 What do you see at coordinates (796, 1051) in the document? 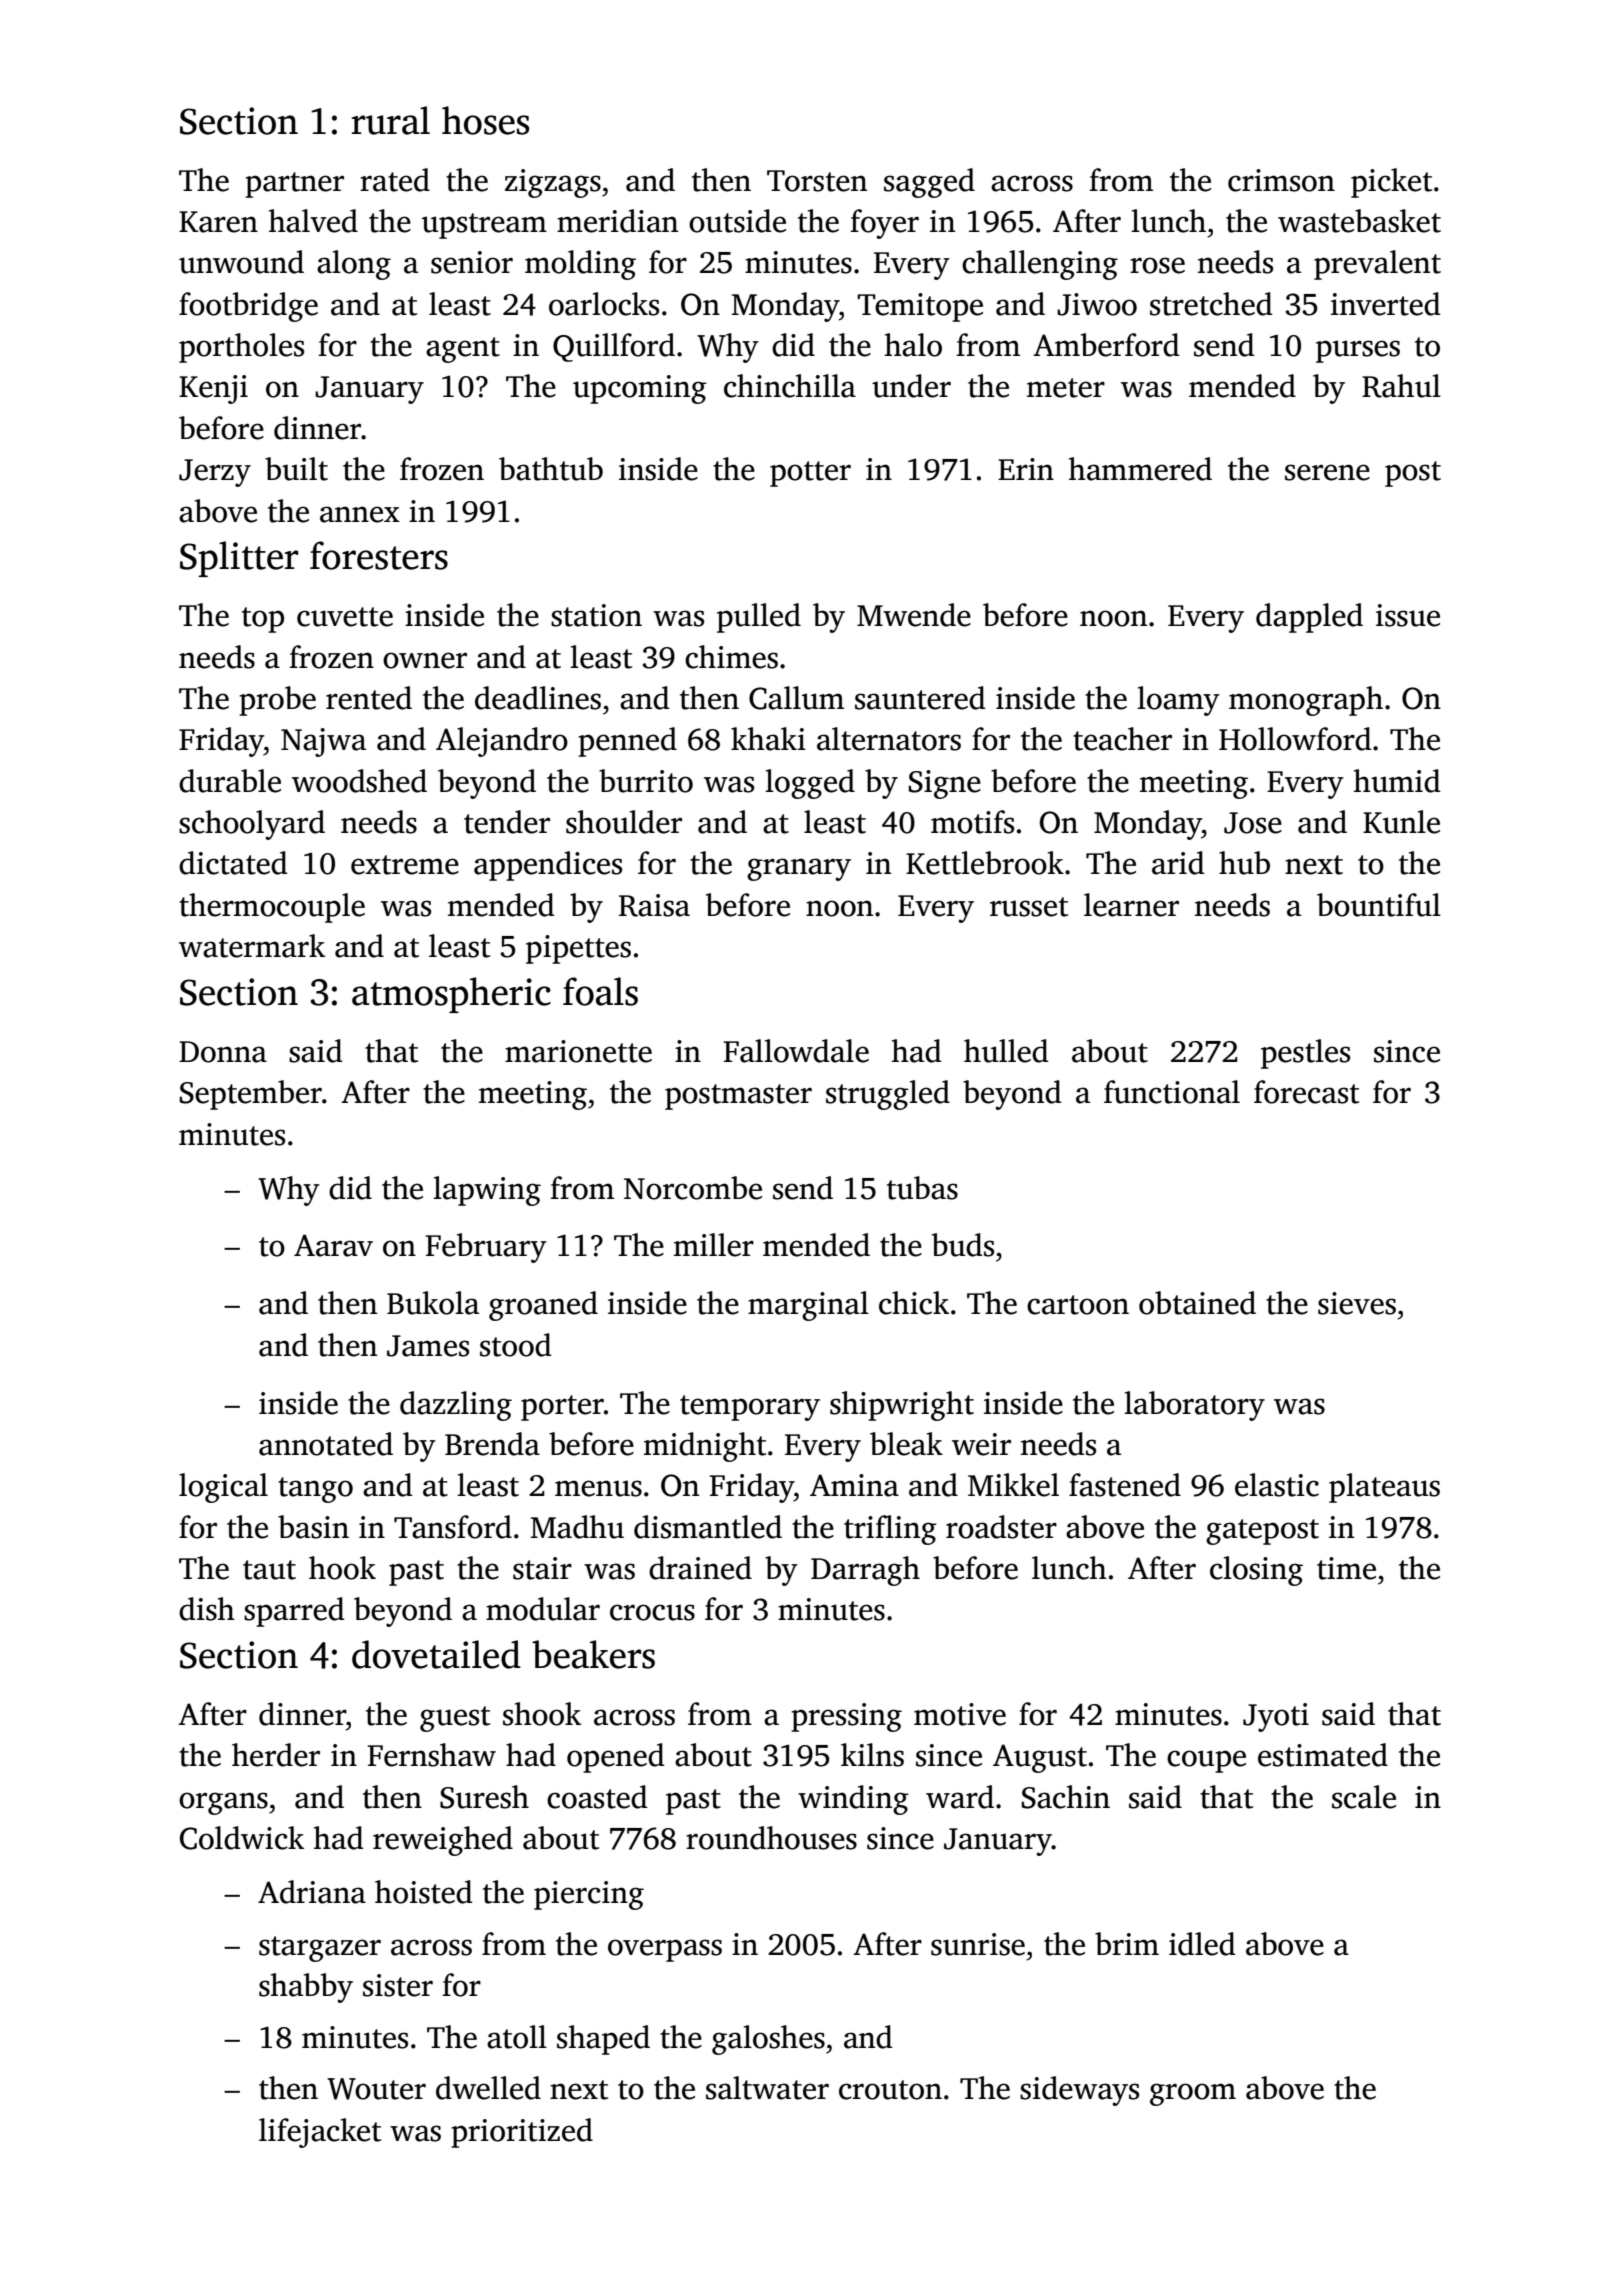
I see `Fallowdale` at bounding box center [796, 1051].
